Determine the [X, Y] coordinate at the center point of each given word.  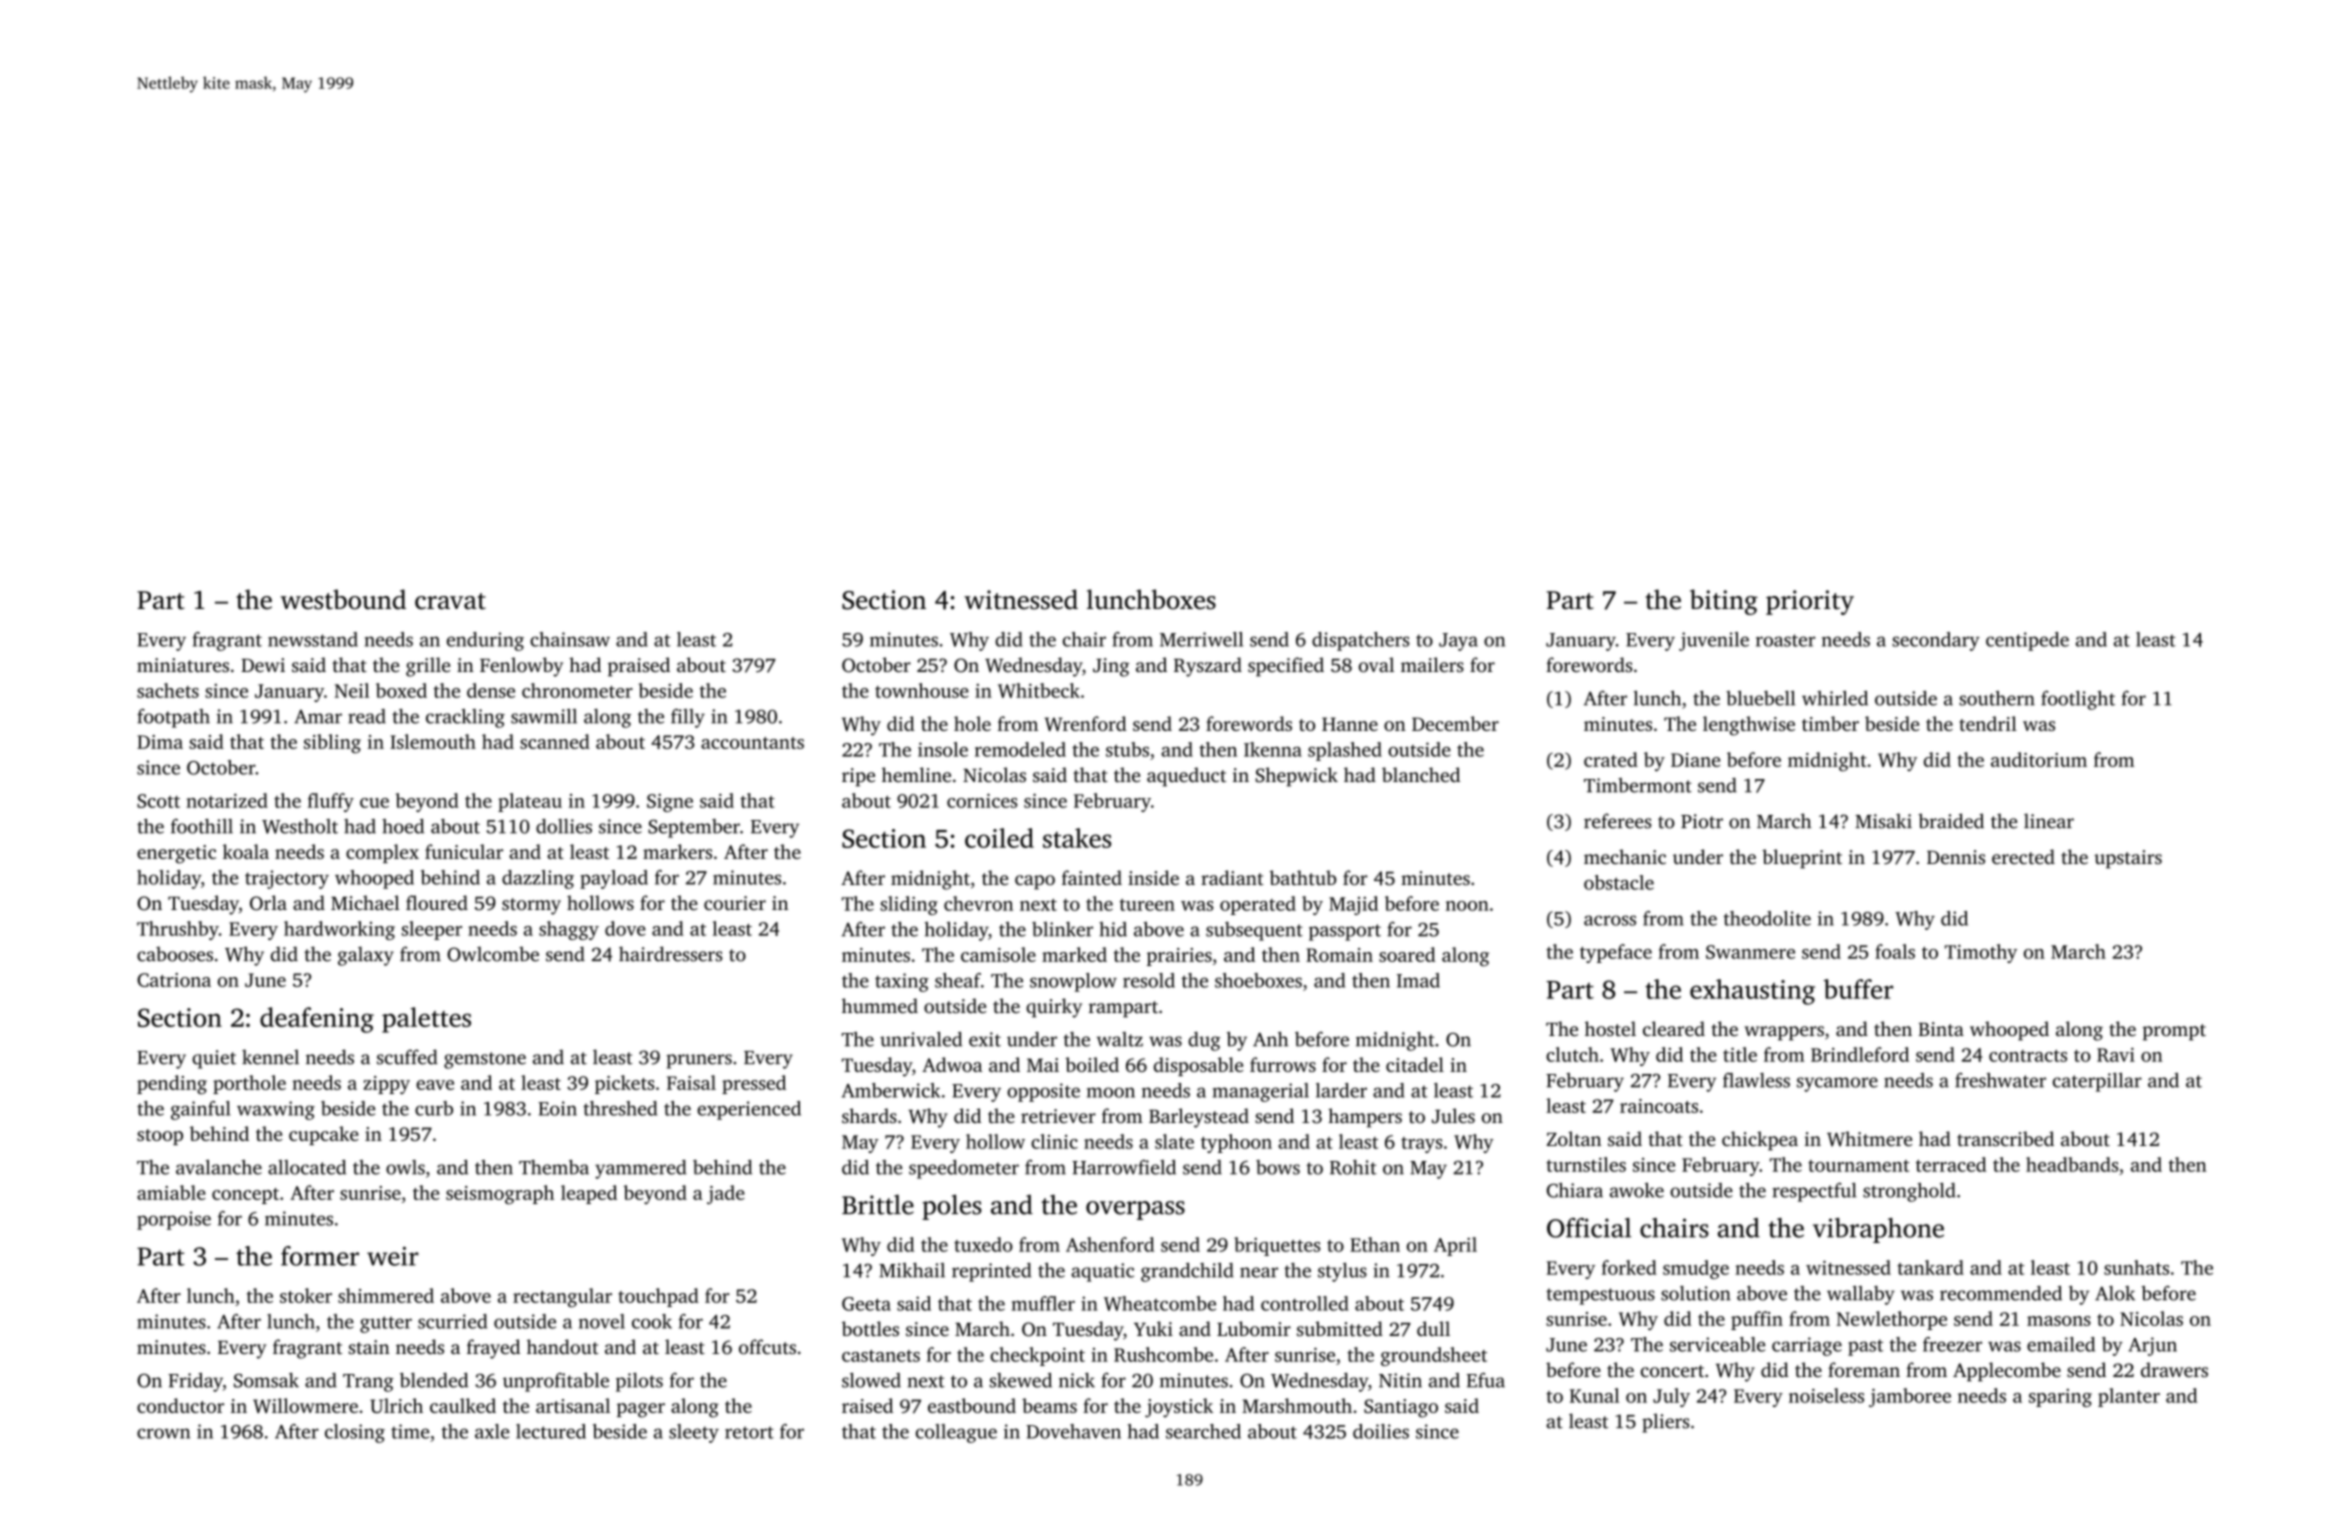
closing [355, 1433]
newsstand [313, 639]
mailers [1432, 664]
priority [1810, 602]
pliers [1666, 1423]
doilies [1381, 1431]
